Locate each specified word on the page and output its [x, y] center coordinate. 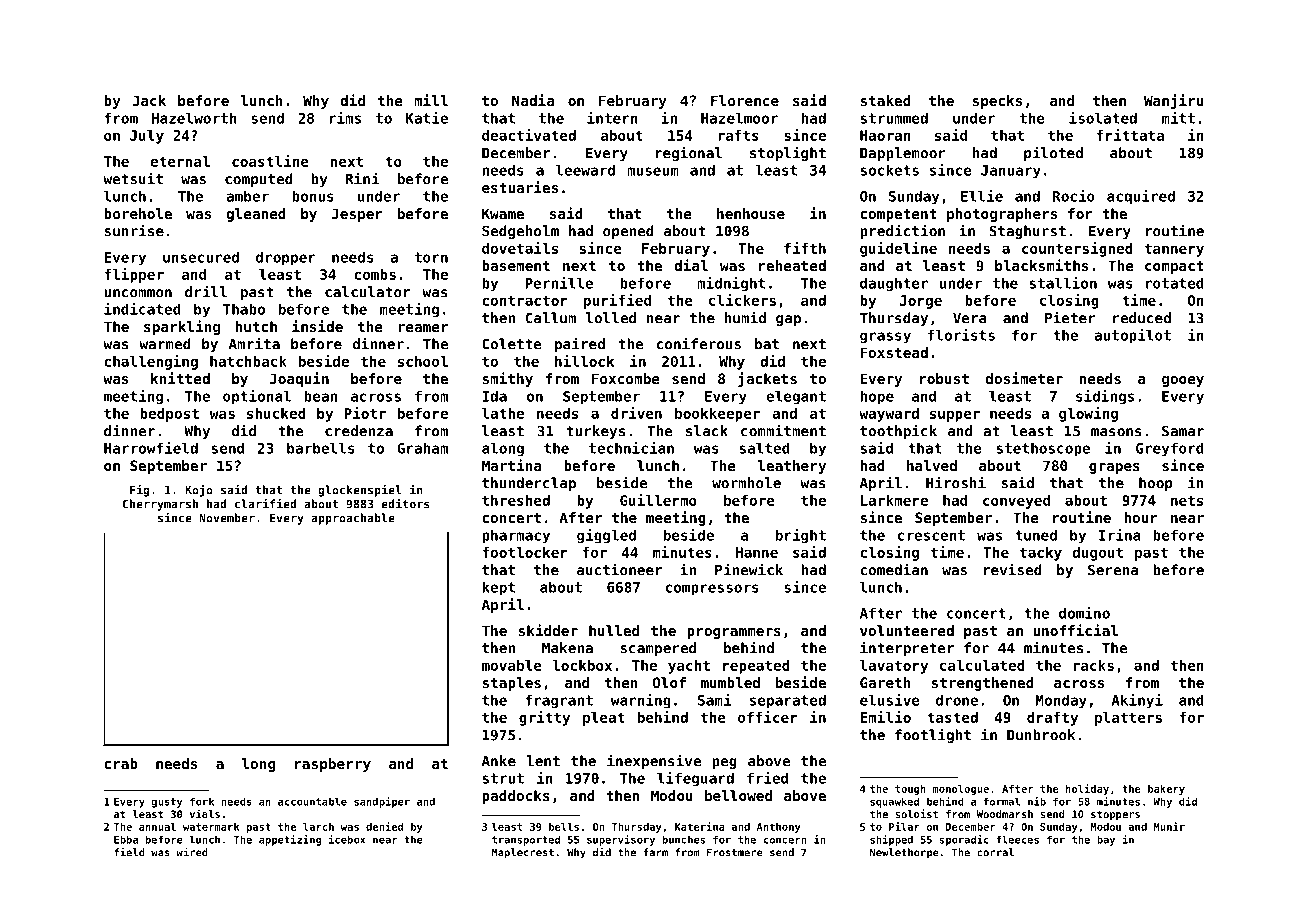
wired [192, 852]
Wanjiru [1173, 101]
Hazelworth [194, 118]
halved [932, 465]
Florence [745, 100]
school [423, 361]
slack [707, 431]
